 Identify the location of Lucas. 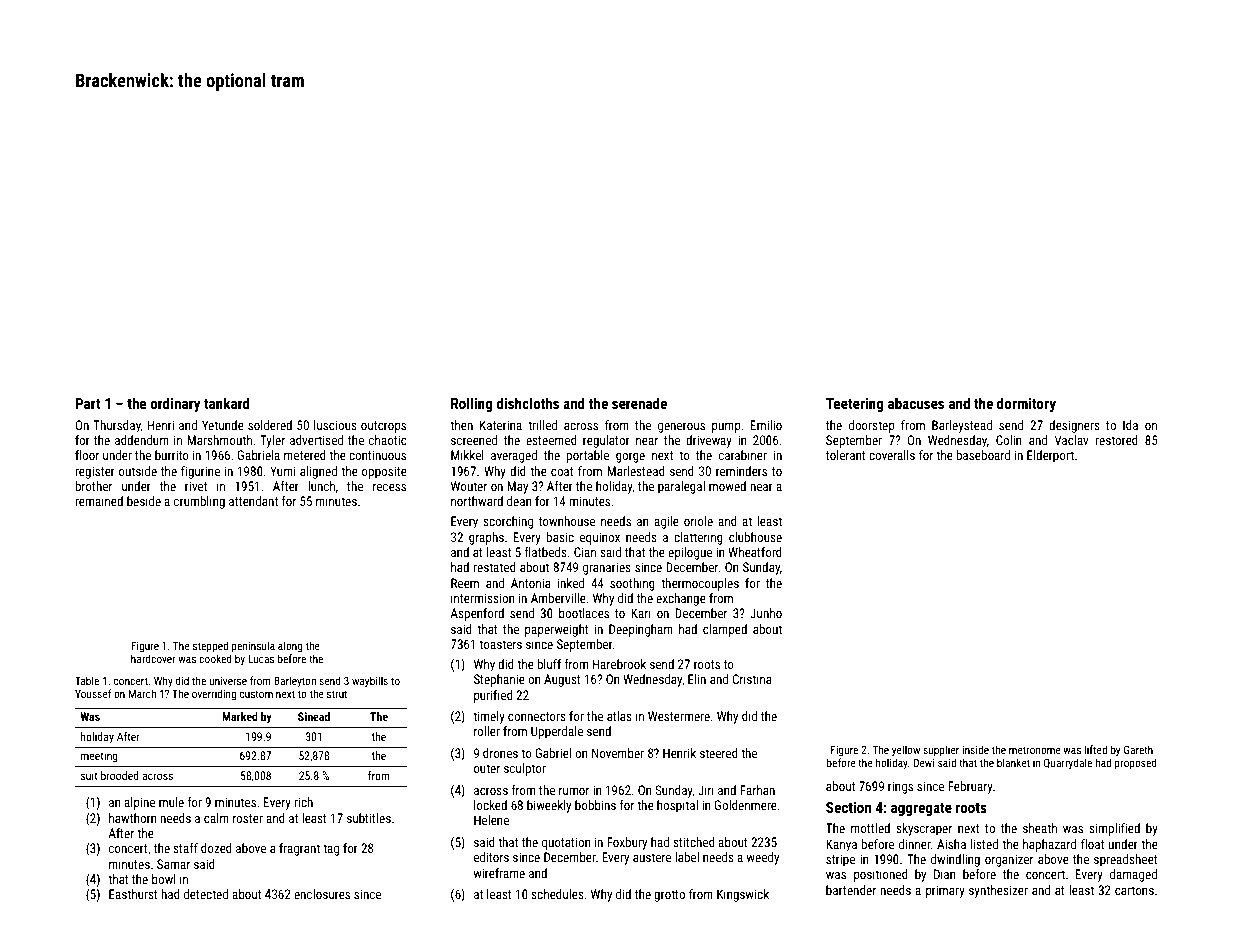
(261, 659).
